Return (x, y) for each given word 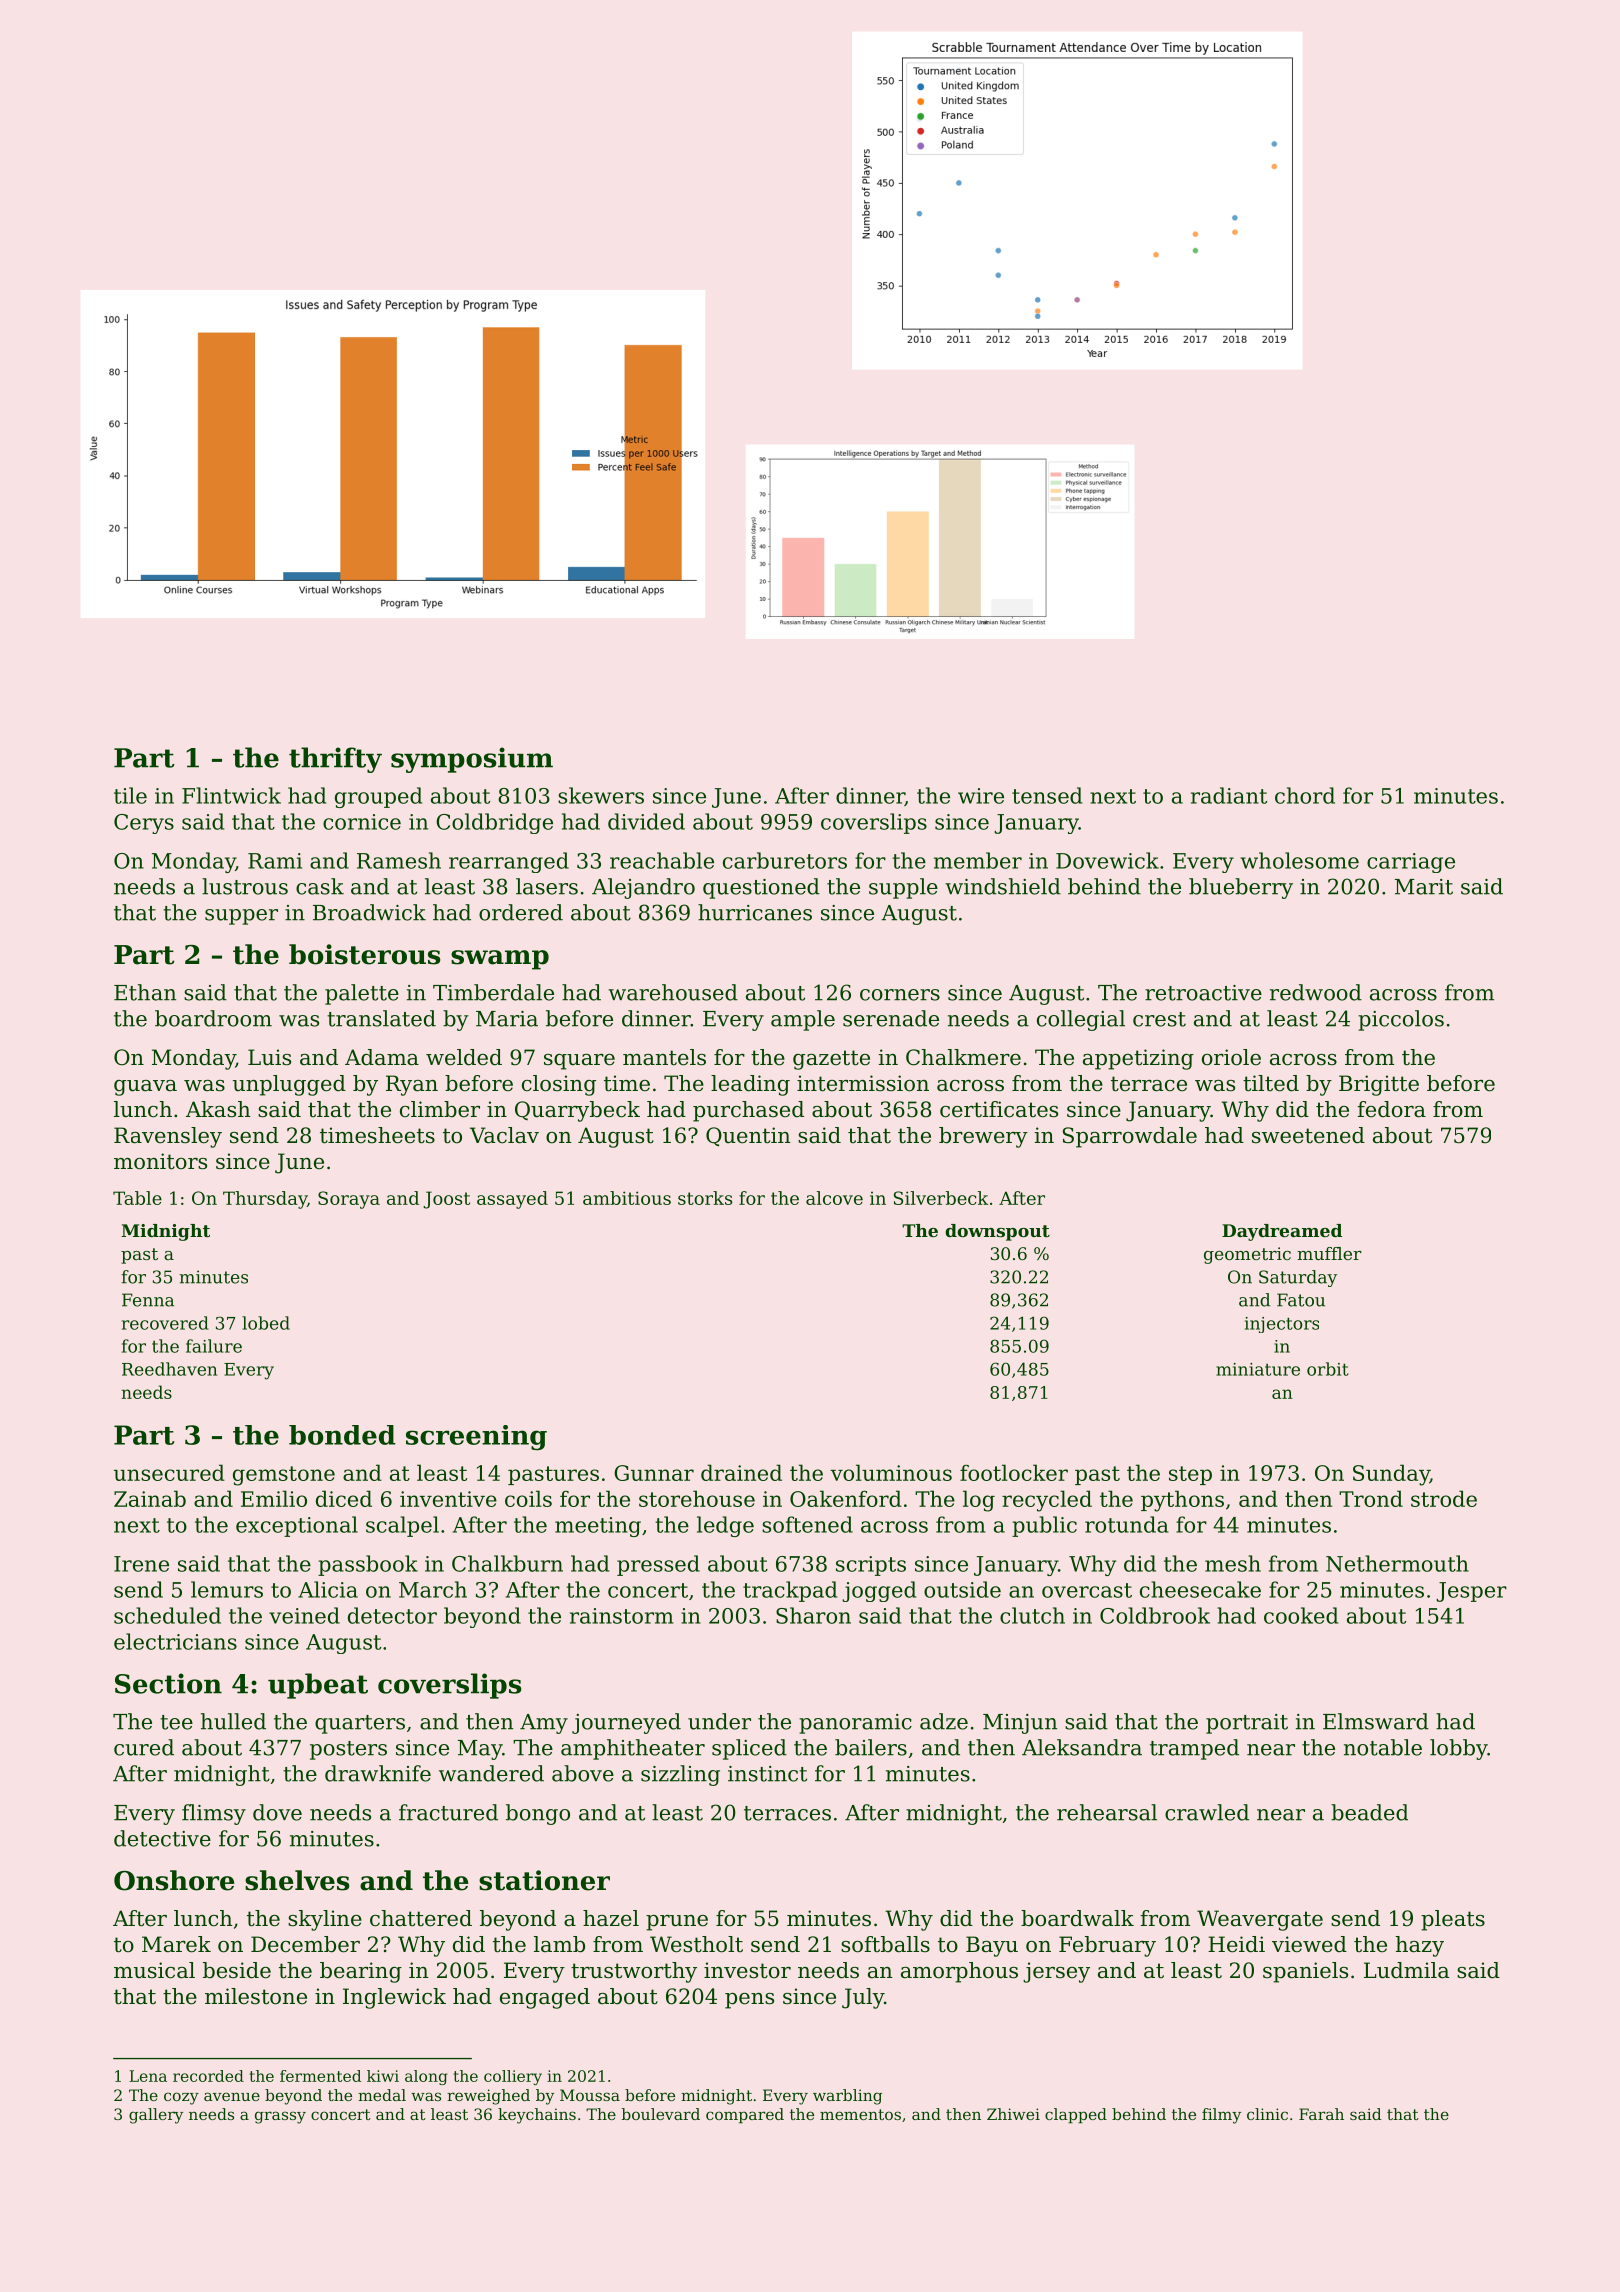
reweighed (488, 2097)
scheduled (167, 1615)
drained (741, 1472)
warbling (847, 2097)
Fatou (1301, 1300)
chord (1305, 795)
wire (981, 796)
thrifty (335, 760)
